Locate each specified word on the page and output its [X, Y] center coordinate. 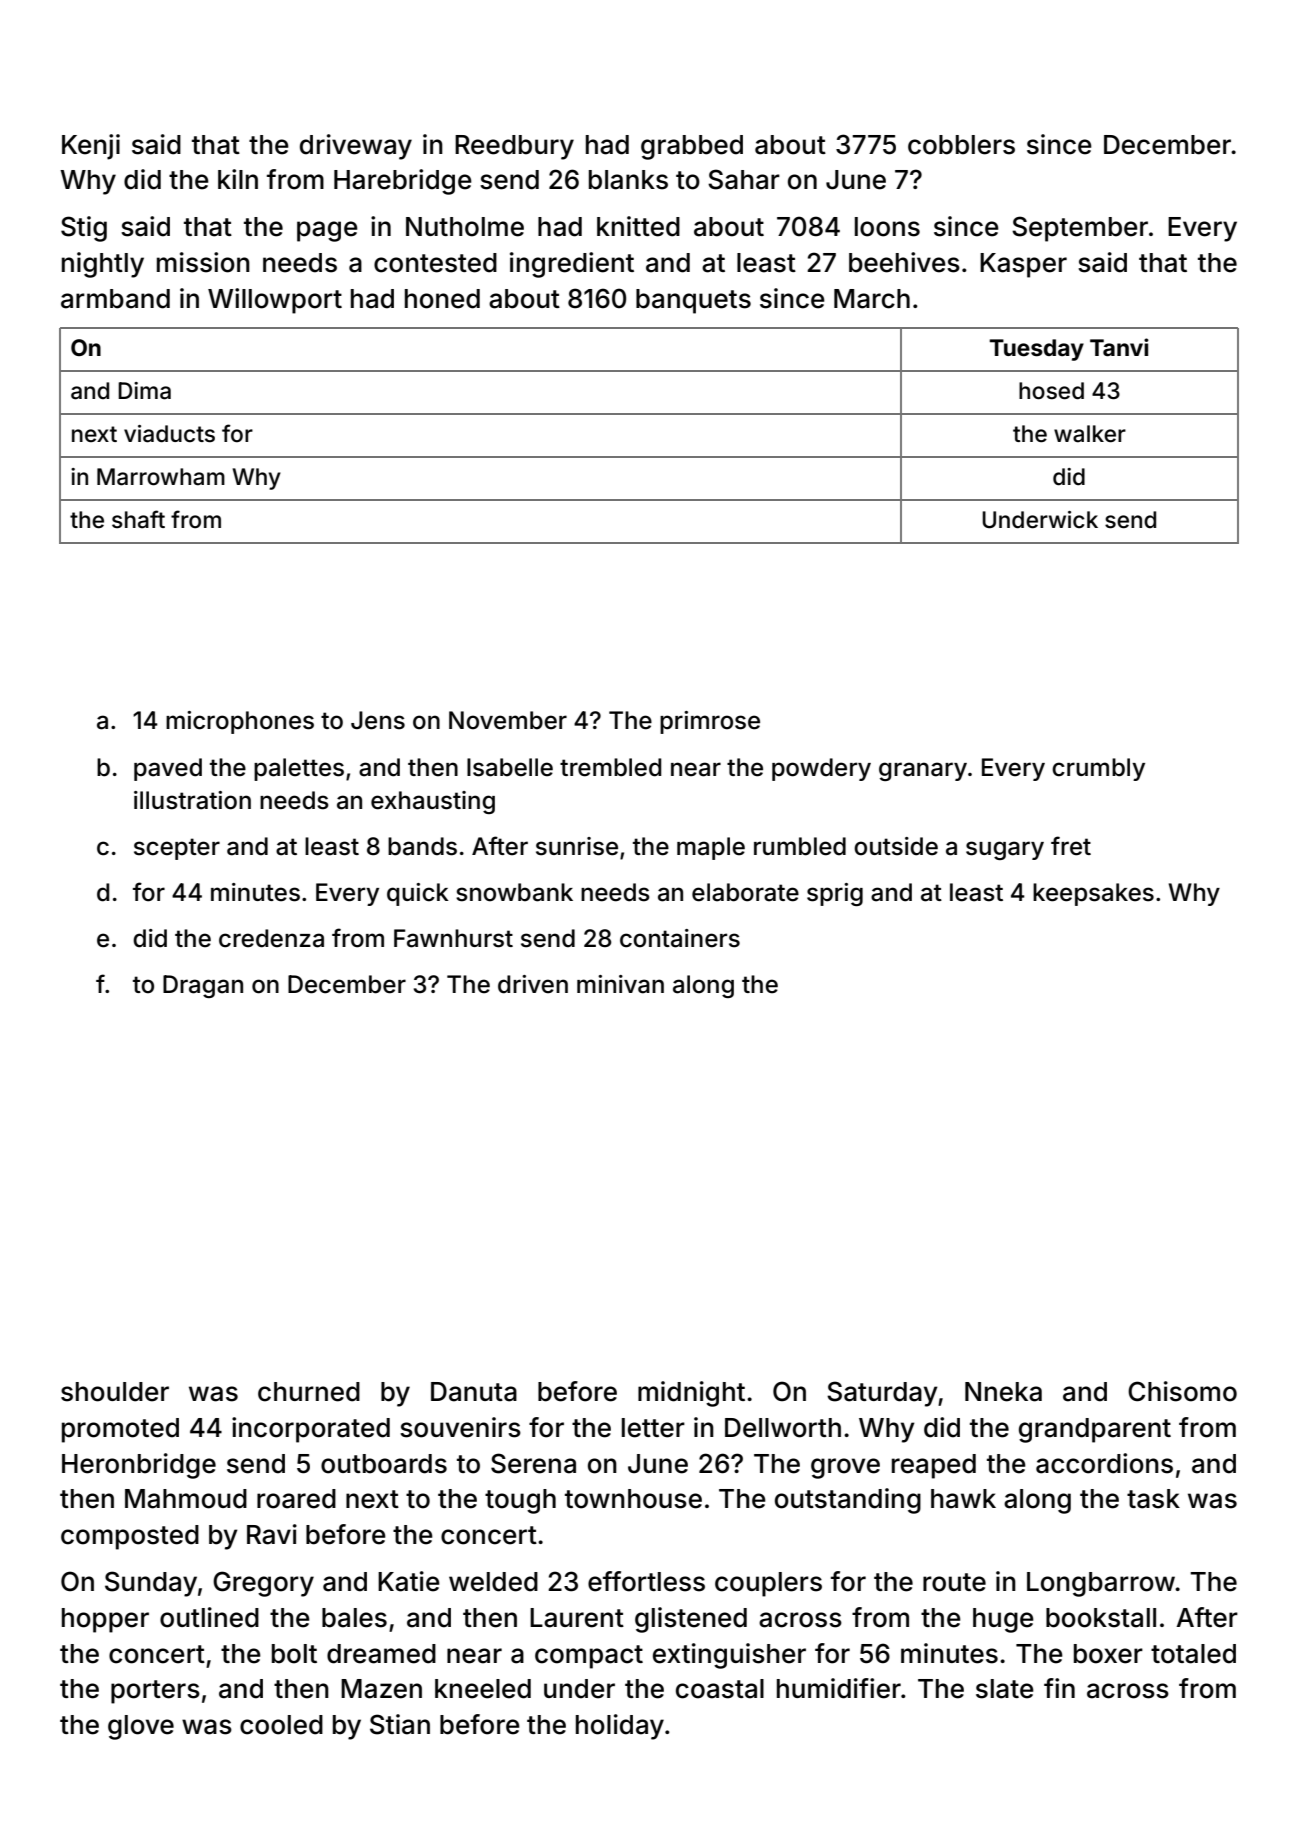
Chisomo [1182, 1391]
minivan [620, 984]
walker [1090, 434]
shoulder [115, 1392]
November [508, 720]
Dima [144, 391]
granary [923, 771]
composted [130, 1537]
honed [442, 299]
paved [168, 769]
